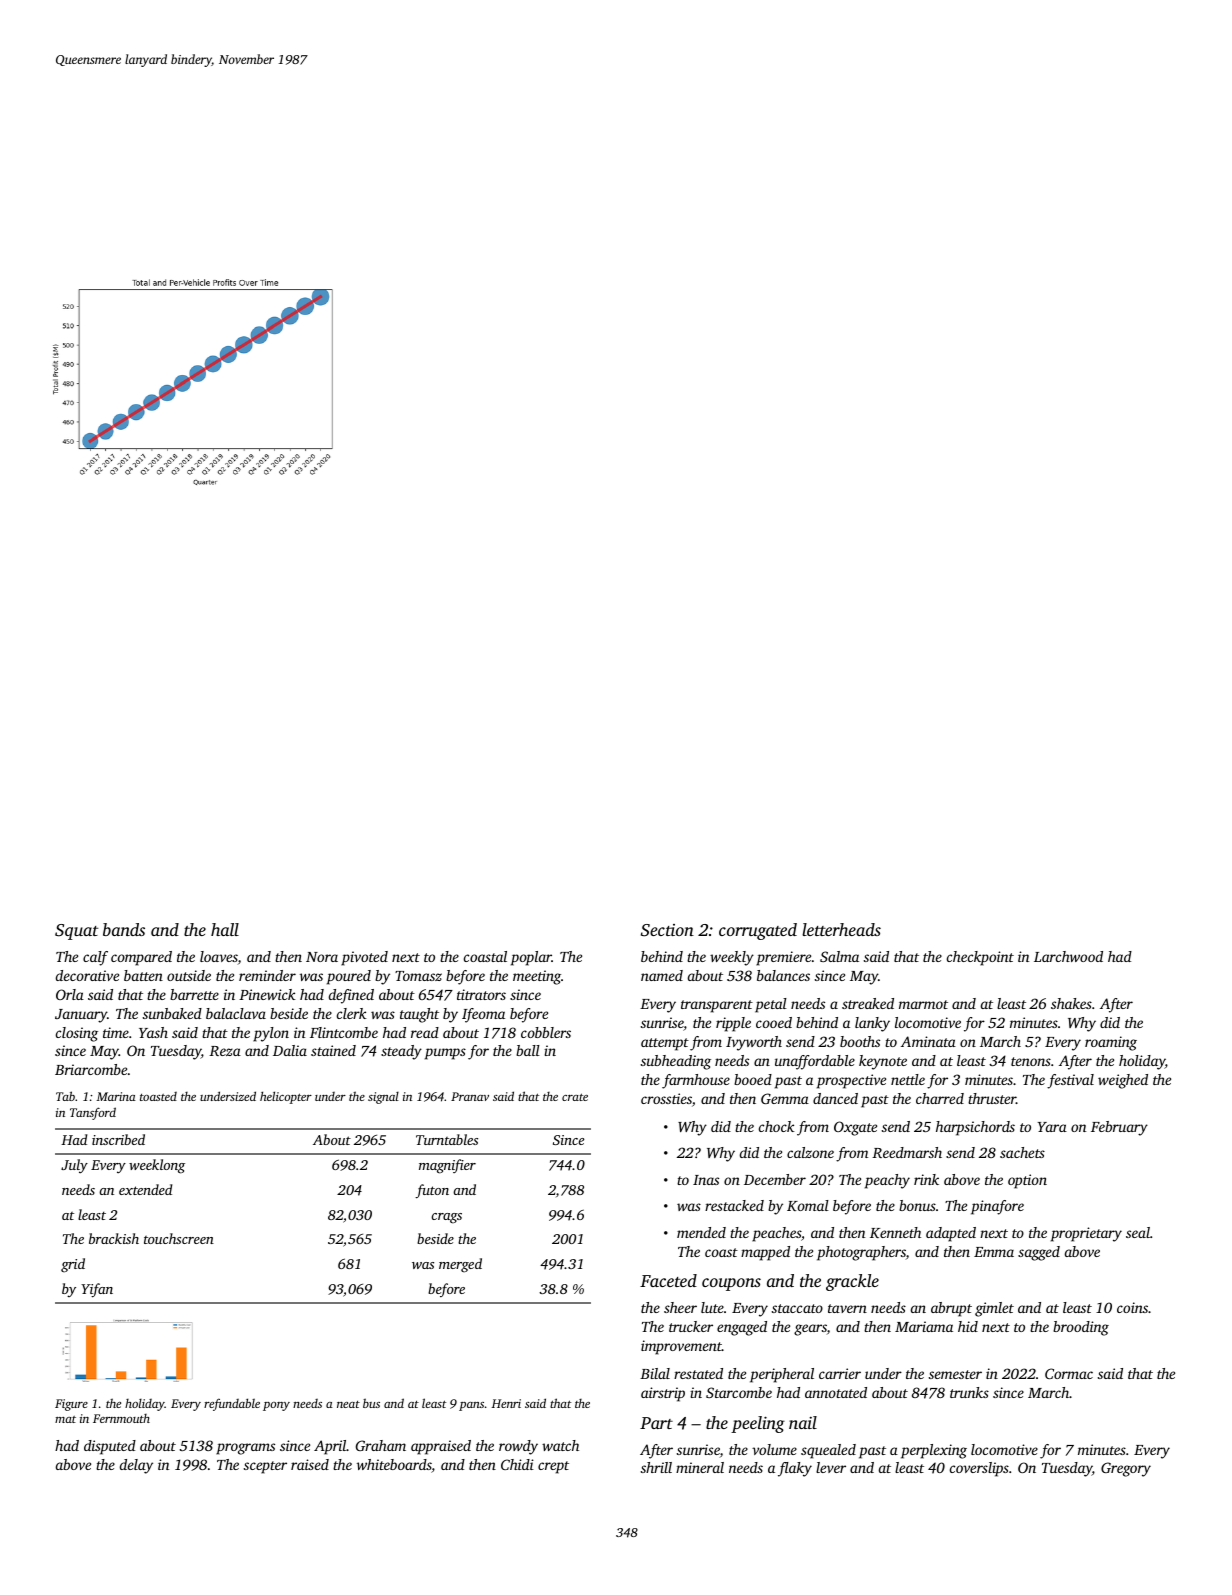 The width and height of the image is (1232, 1595). Describe the element at coordinates (575, 1097) in the image. I see `crate` at that location.
